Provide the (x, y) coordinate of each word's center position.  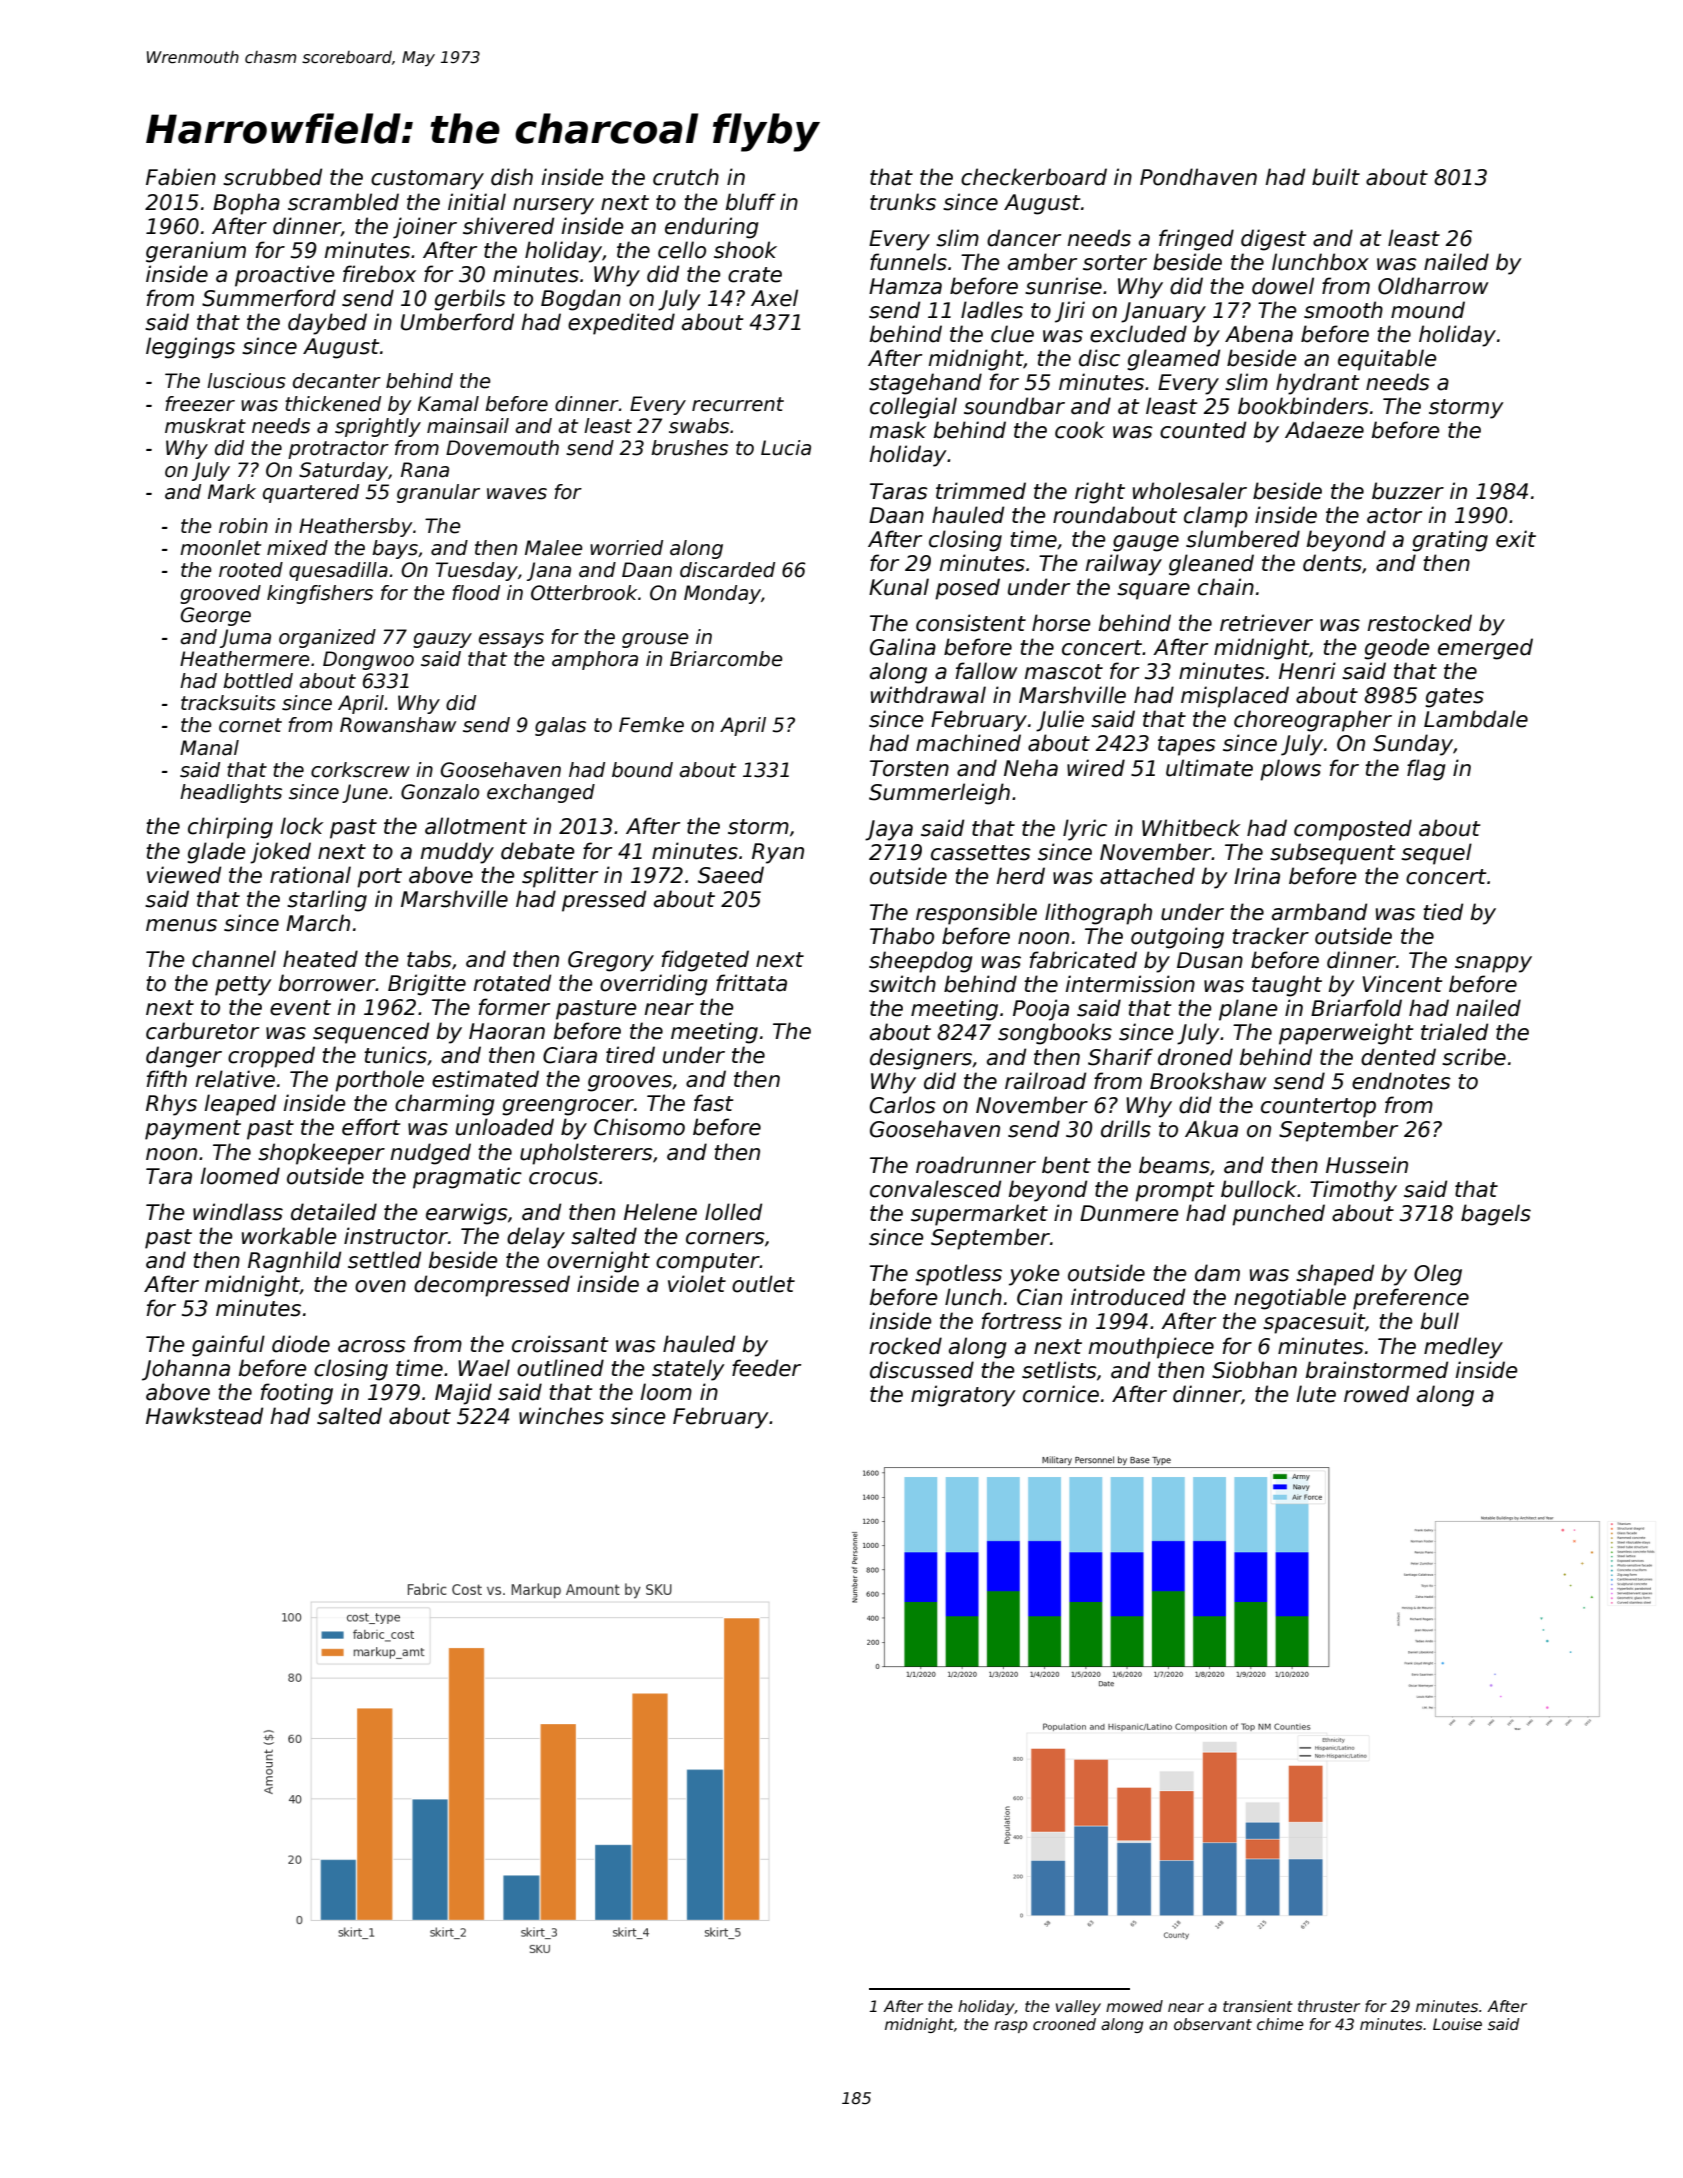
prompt (1174, 1192)
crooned (1064, 2024)
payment (193, 1130)
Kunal (899, 587)
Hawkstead (204, 1416)
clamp (1216, 517)
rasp (1011, 2027)
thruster (1329, 2006)
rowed (1376, 1394)
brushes (689, 448)
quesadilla (338, 571)
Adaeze (1324, 430)
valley (1078, 2007)
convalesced (935, 1189)
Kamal (448, 404)
